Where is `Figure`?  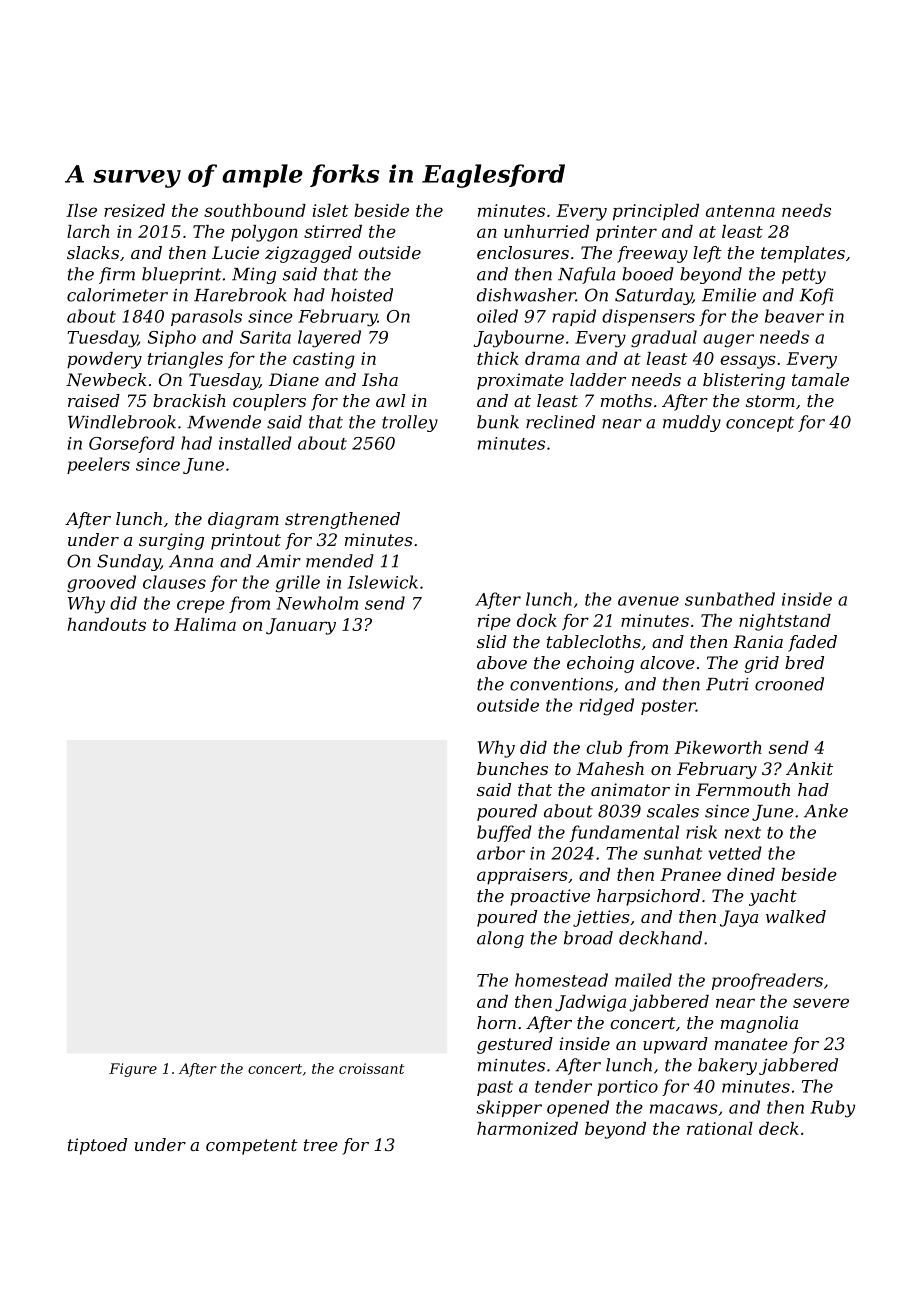
Figure is located at coordinates (133, 1070).
